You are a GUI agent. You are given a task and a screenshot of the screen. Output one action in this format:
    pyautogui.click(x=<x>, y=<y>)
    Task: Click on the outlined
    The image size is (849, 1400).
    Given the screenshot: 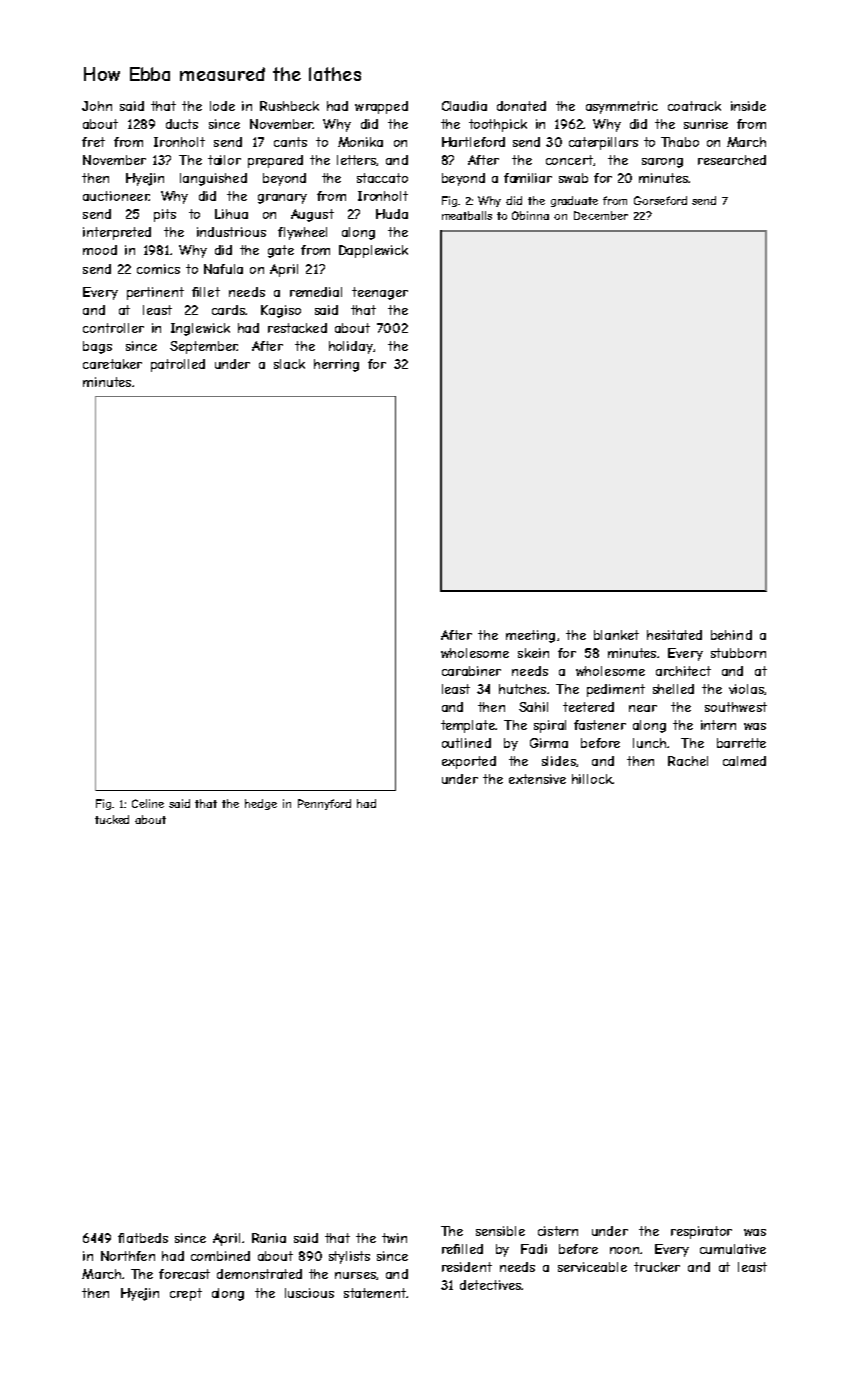 What is the action you would take?
    pyautogui.click(x=466, y=743)
